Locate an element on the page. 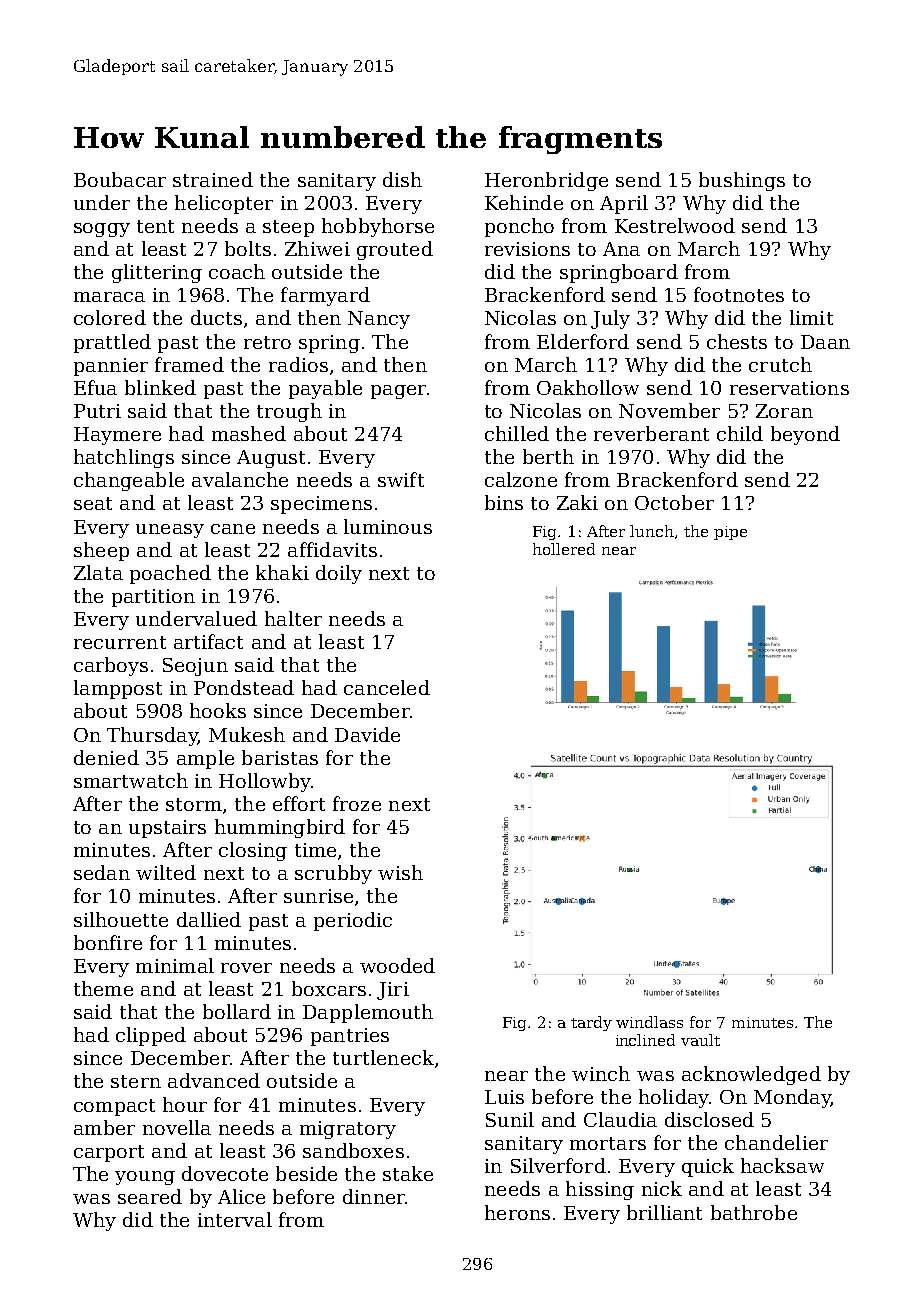 Image resolution: width=924 pixels, height=1311 pixels. dovecote is located at coordinates (225, 1173).
